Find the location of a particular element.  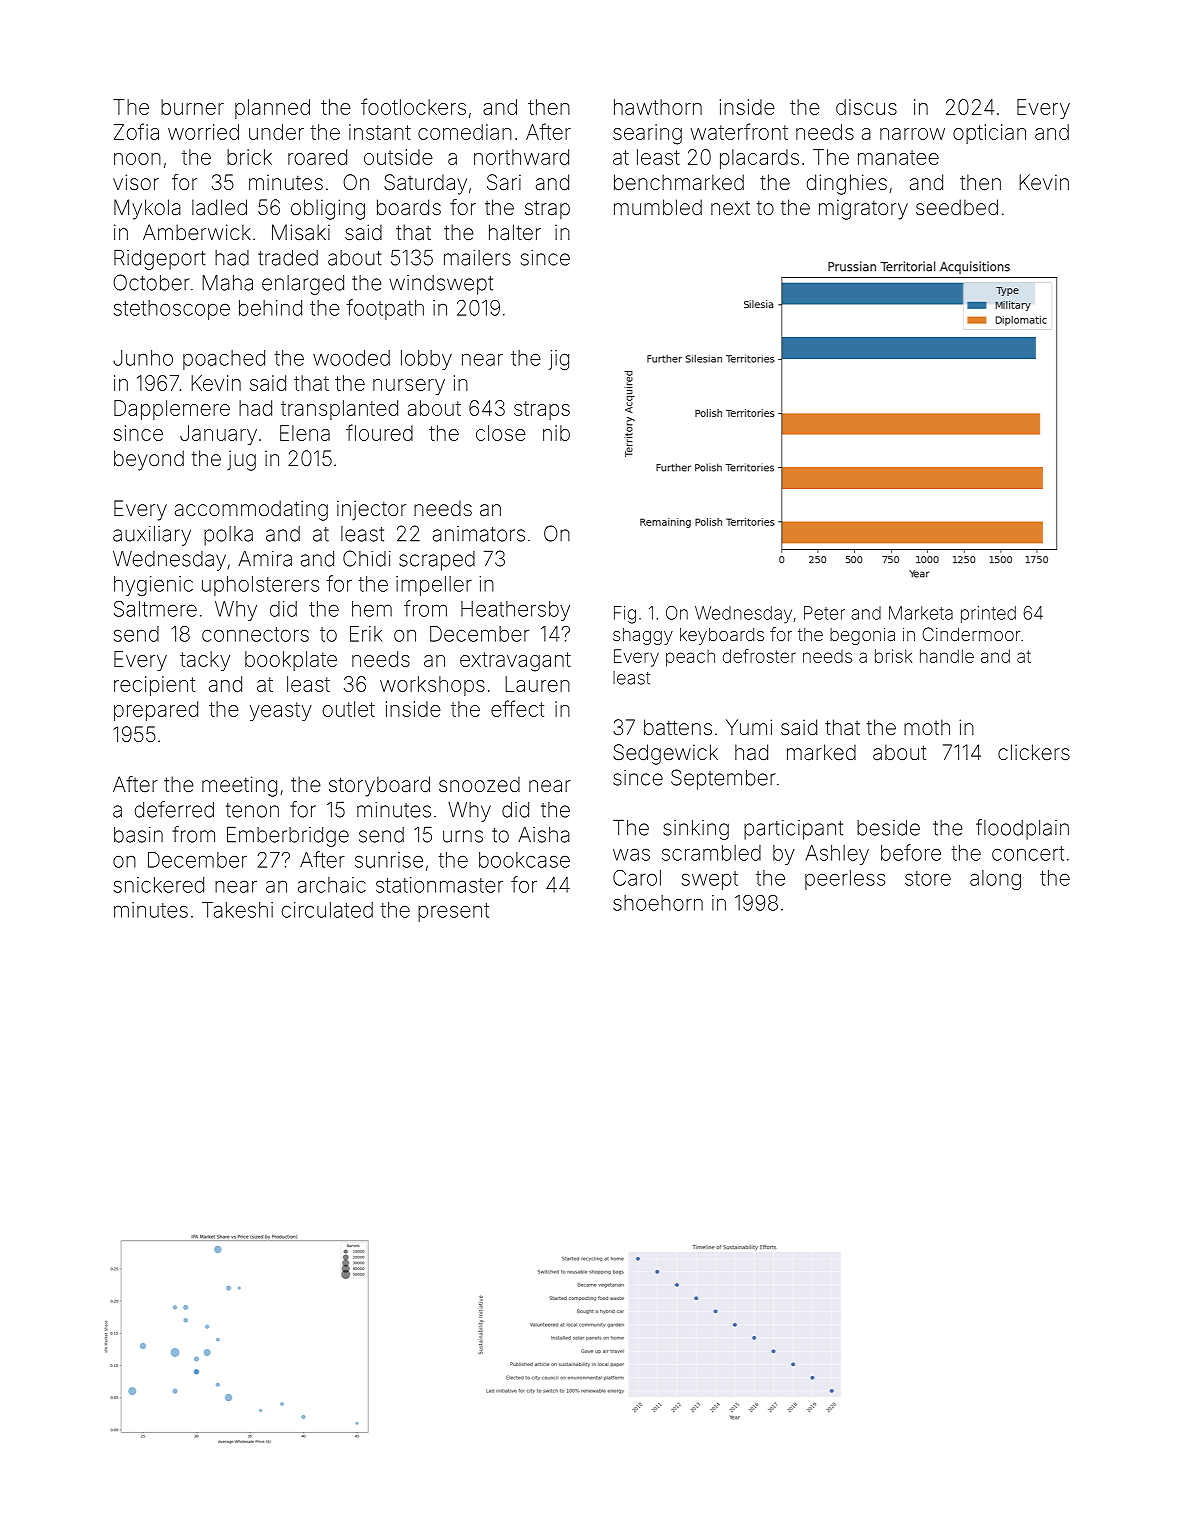

brisk is located at coordinates (893, 656).
